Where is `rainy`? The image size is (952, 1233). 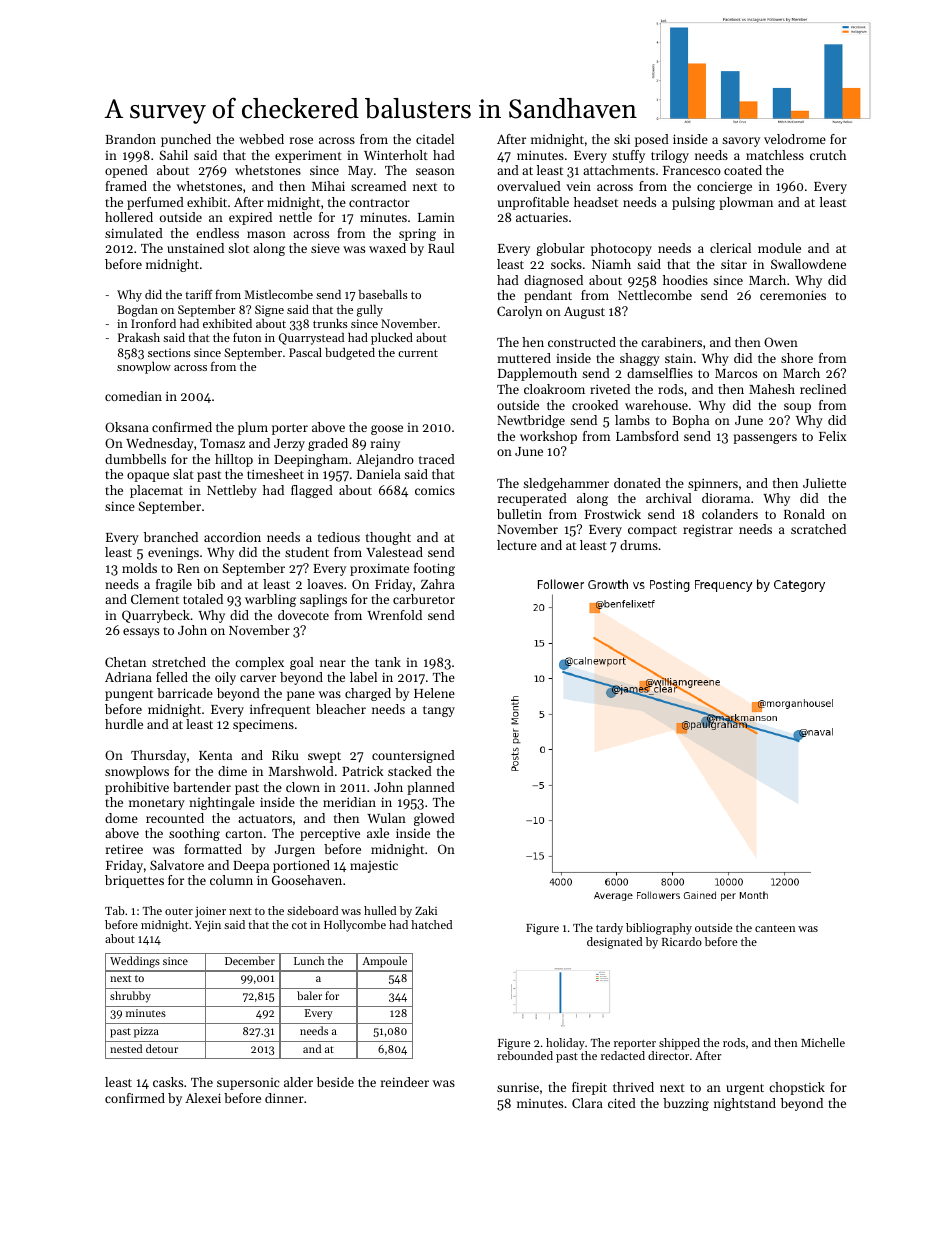 rainy is located at coordinates (385, 445).
